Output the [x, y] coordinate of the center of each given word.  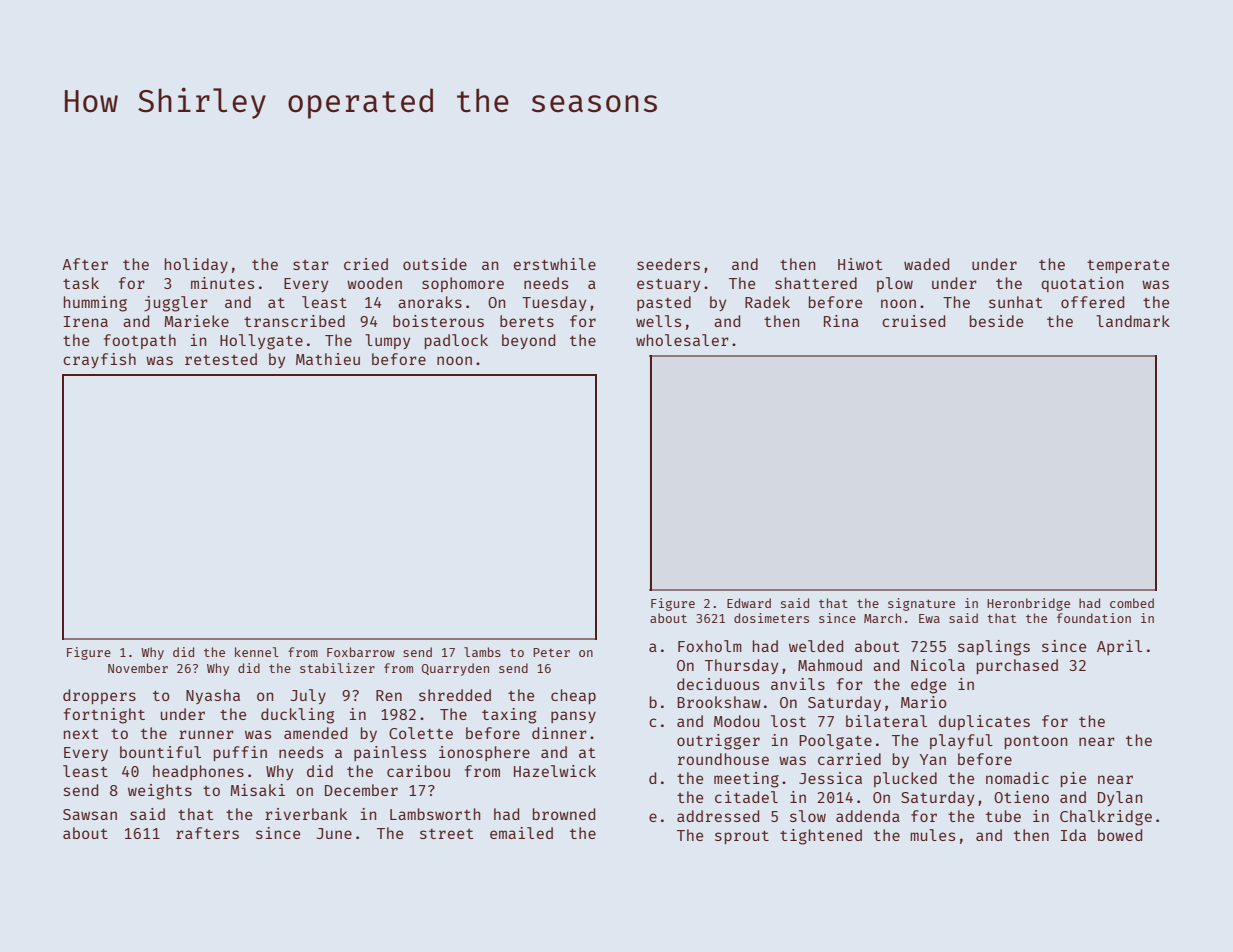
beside [996, 321]
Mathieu [328, 359]
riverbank [306, 814]
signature [921, 604]
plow [895, 284]
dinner [559, 733]
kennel [257, 652]
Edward [749, 603]
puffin [240, 753]
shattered [816, 283]
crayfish [99, 360]
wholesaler [682, 340]
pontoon [1036, 742]
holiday [196, 265]
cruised [913, 321]
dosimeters [771, 618]
